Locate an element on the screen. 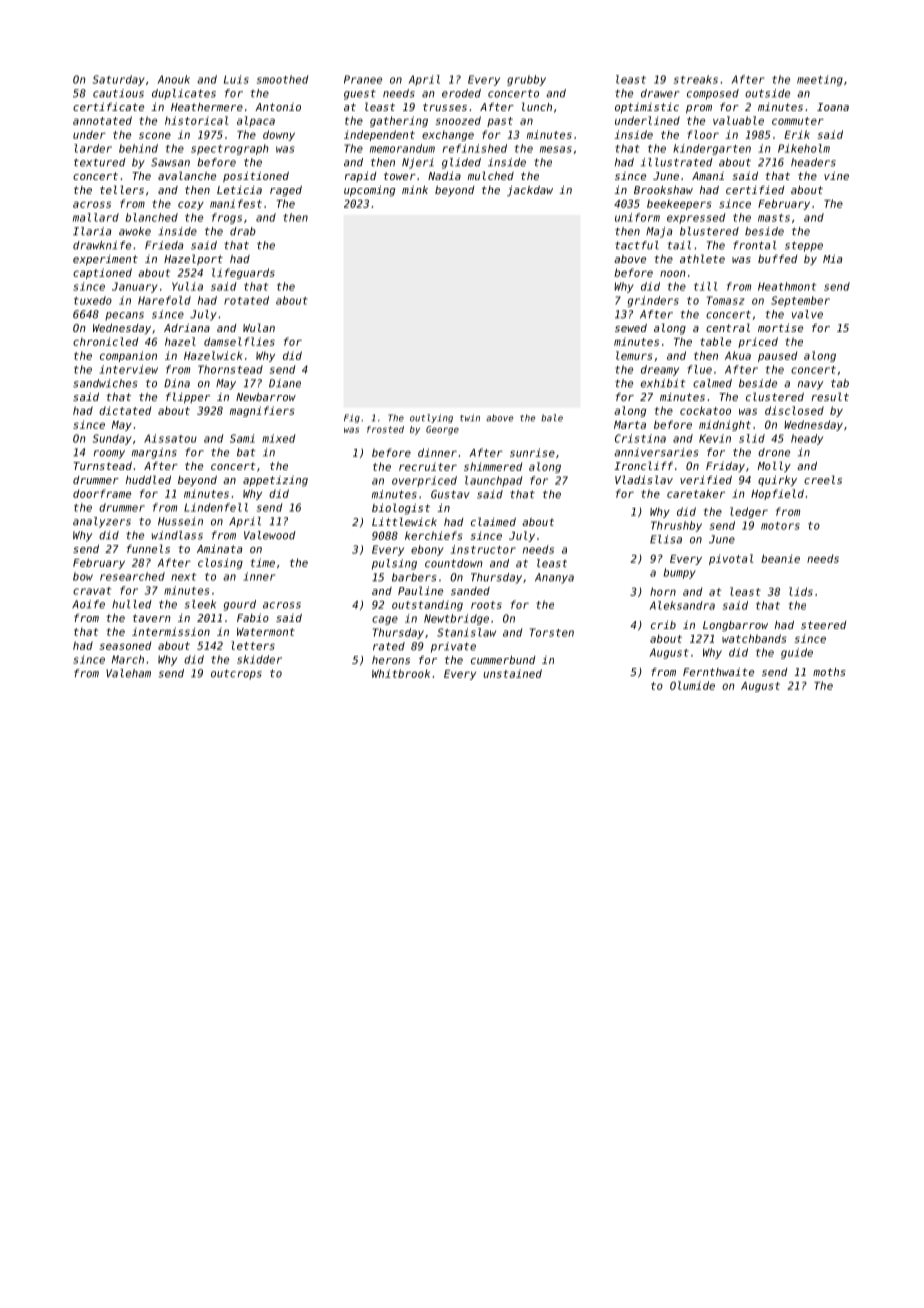 The image size is (924, 1308). slid is located at coordinates (752, 438).
